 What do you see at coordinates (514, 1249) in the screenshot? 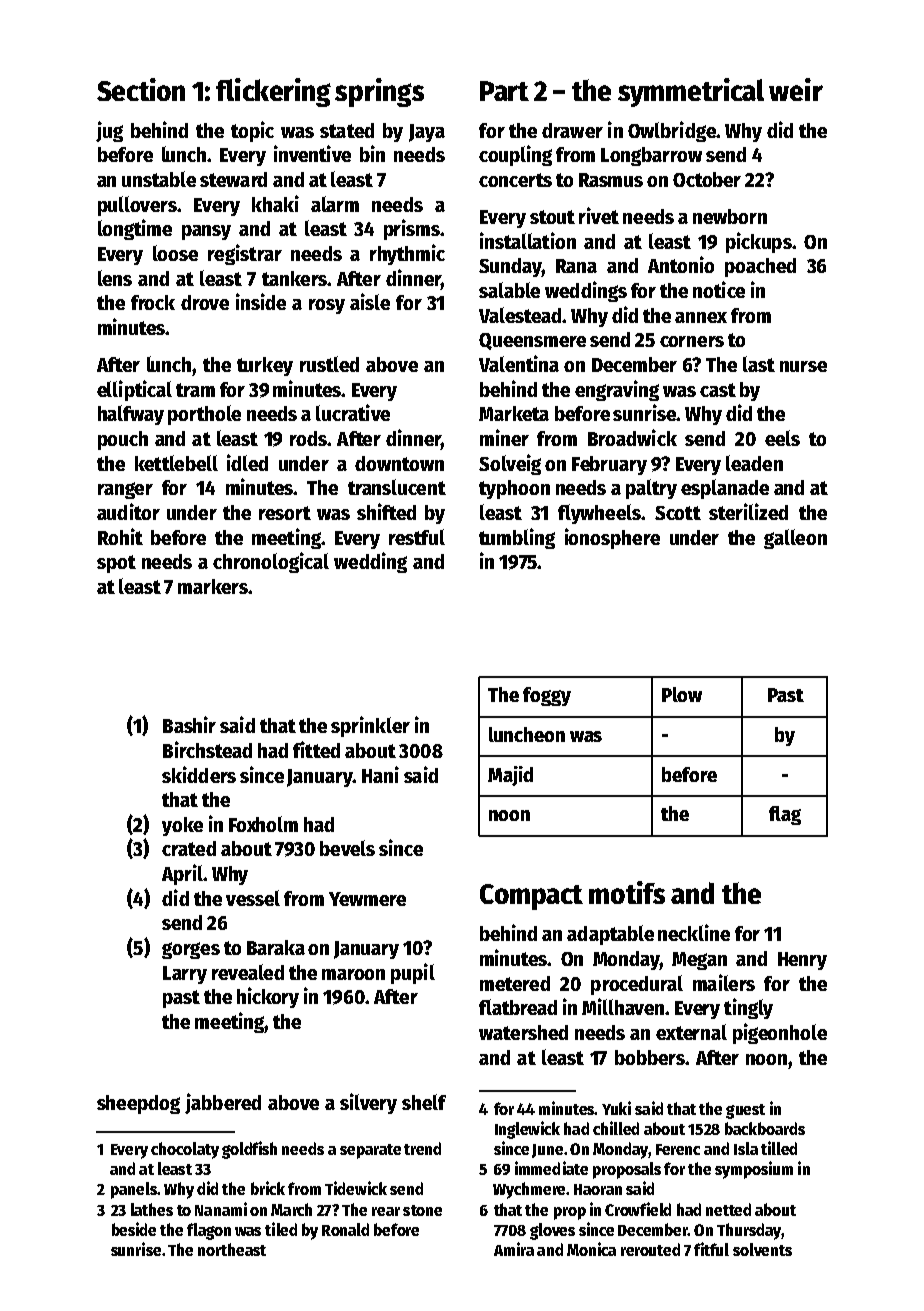
I see `Amira` at bounding box center [514, 1249].
